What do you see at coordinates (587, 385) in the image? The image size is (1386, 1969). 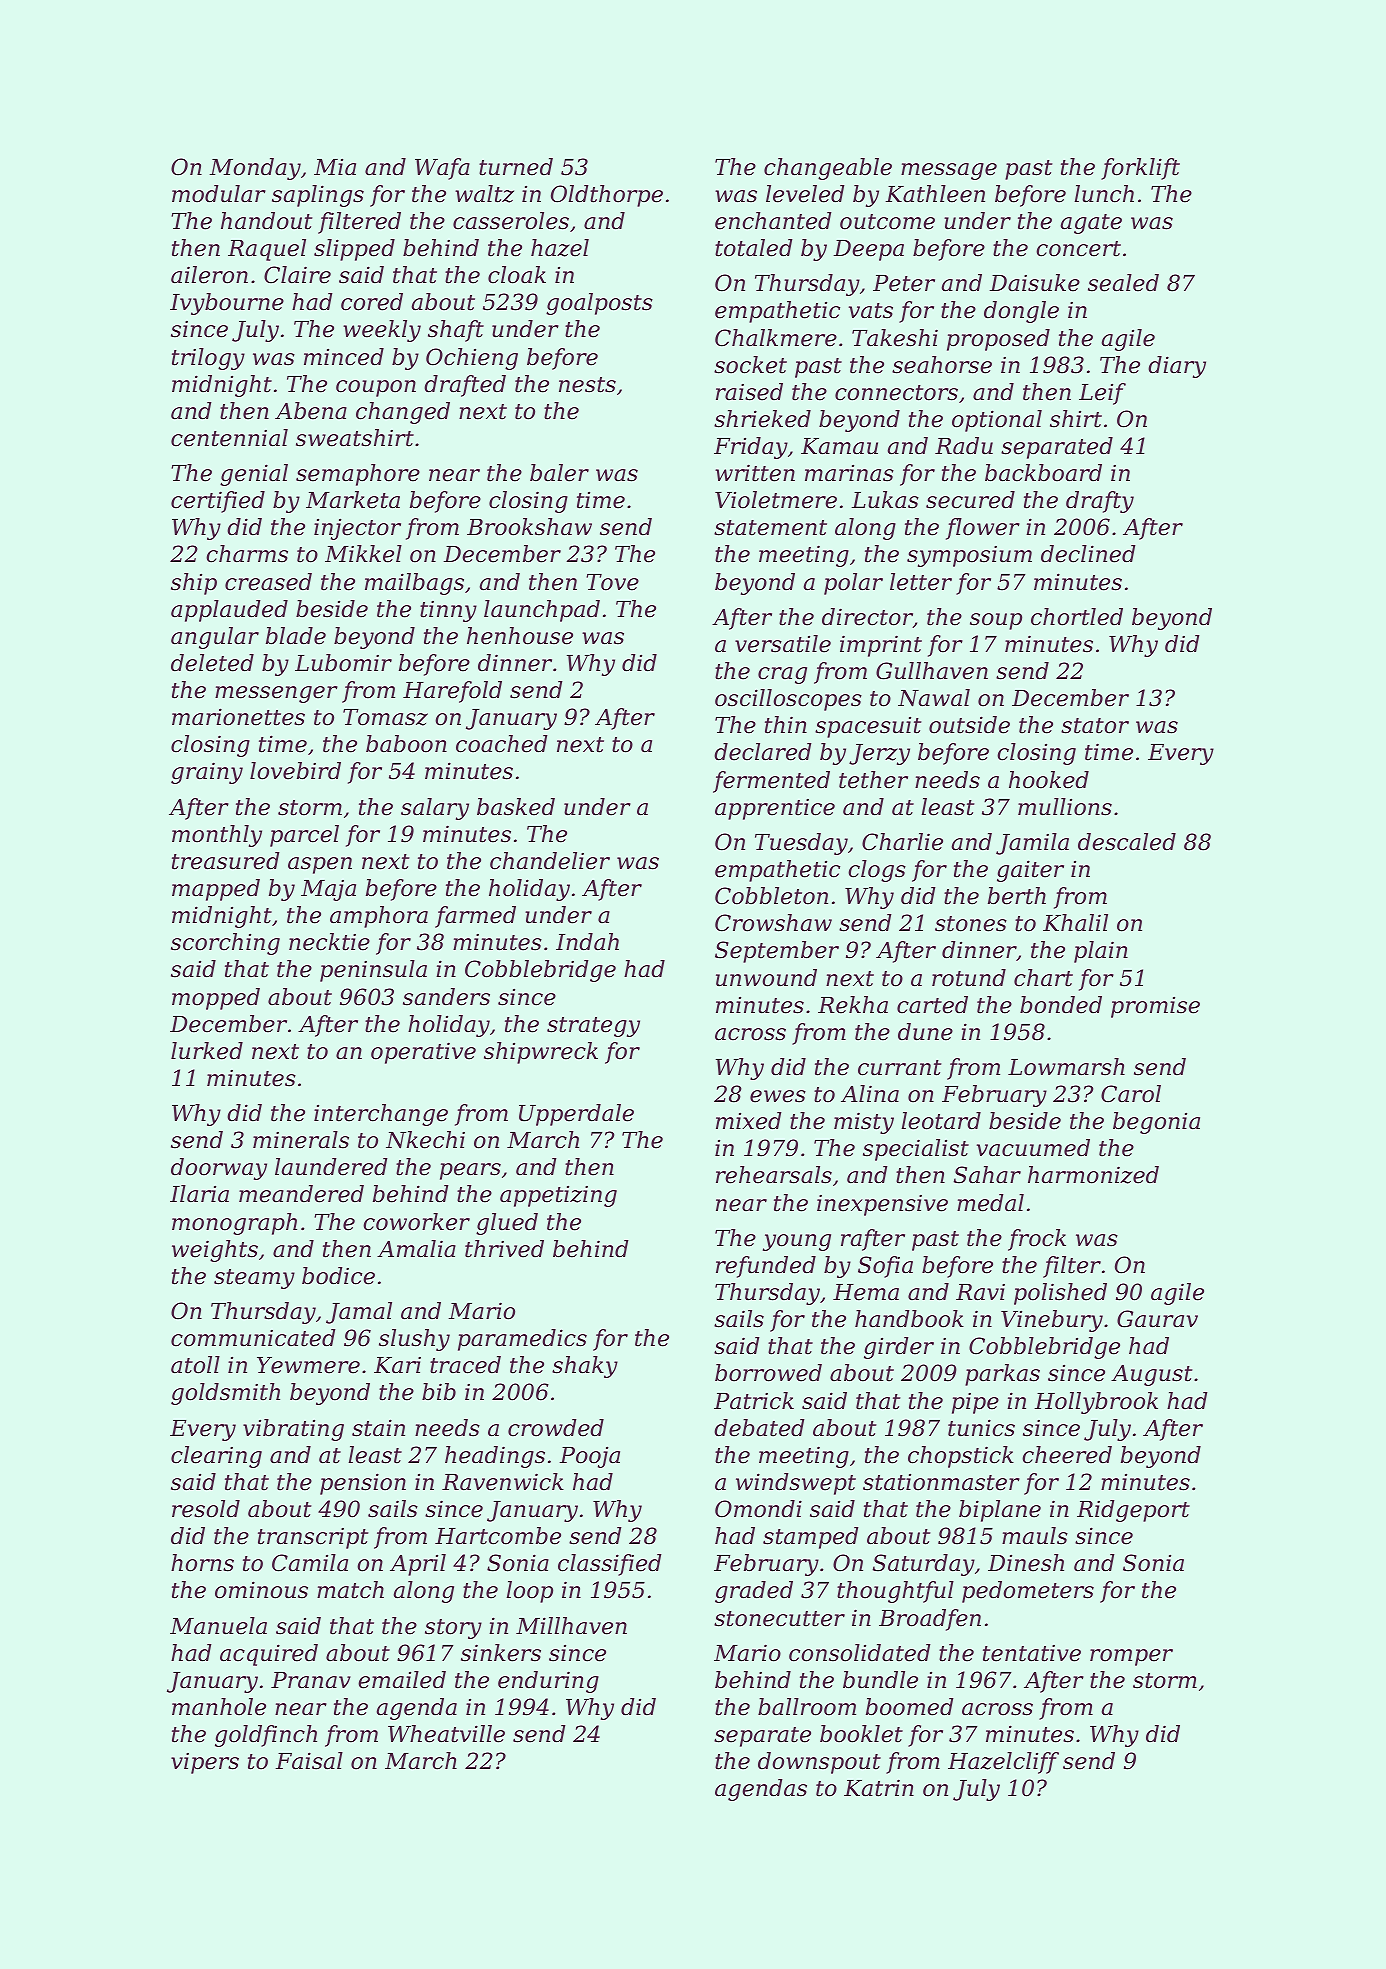 I see `nests` at bounding box center [587, 385].
